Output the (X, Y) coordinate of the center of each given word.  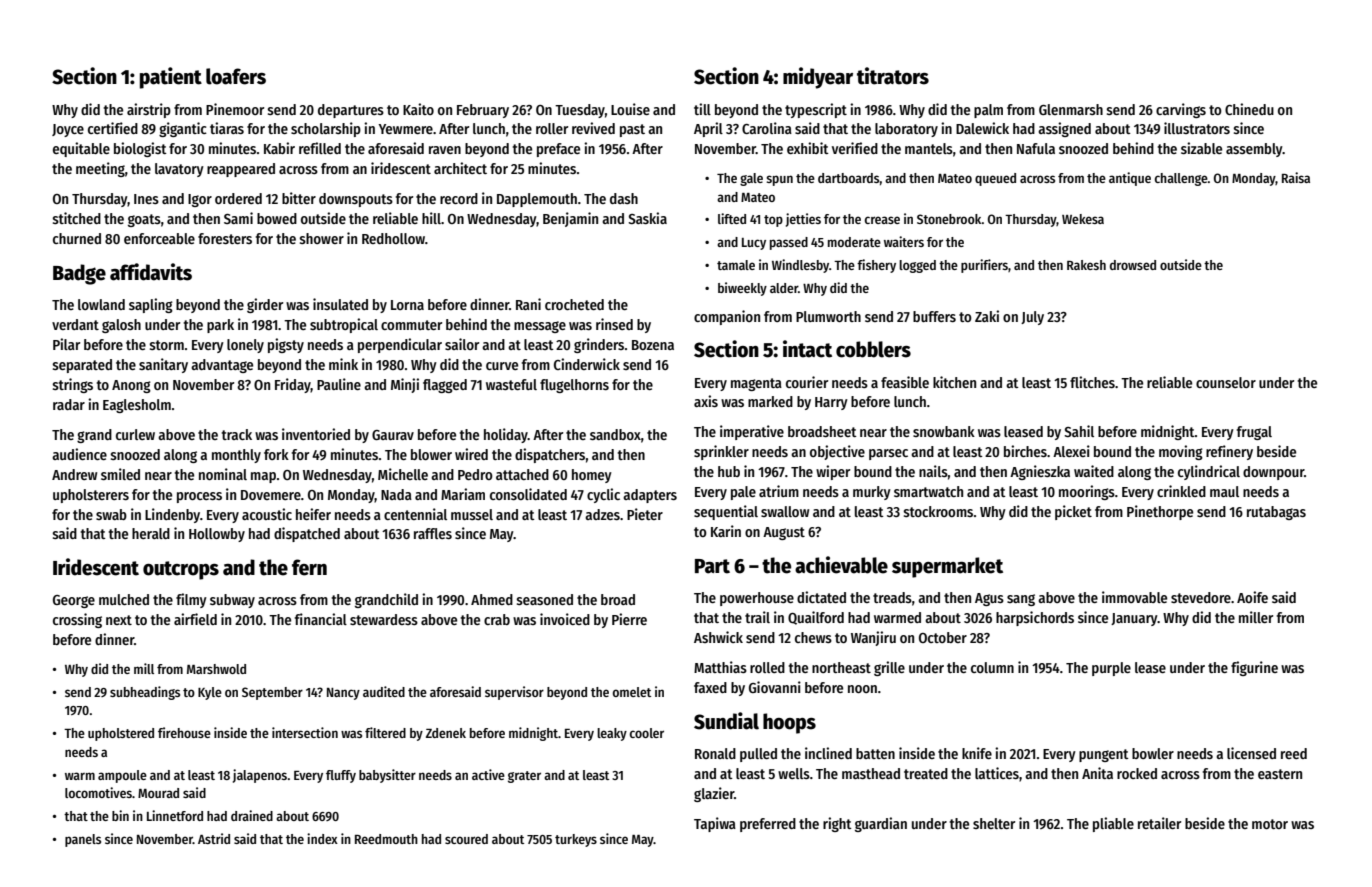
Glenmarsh (1071, 109)
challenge (1181, 179)
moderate (854, 242)
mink (343, 364)
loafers (236, 76)
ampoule (122, 776)
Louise (630, 109)
